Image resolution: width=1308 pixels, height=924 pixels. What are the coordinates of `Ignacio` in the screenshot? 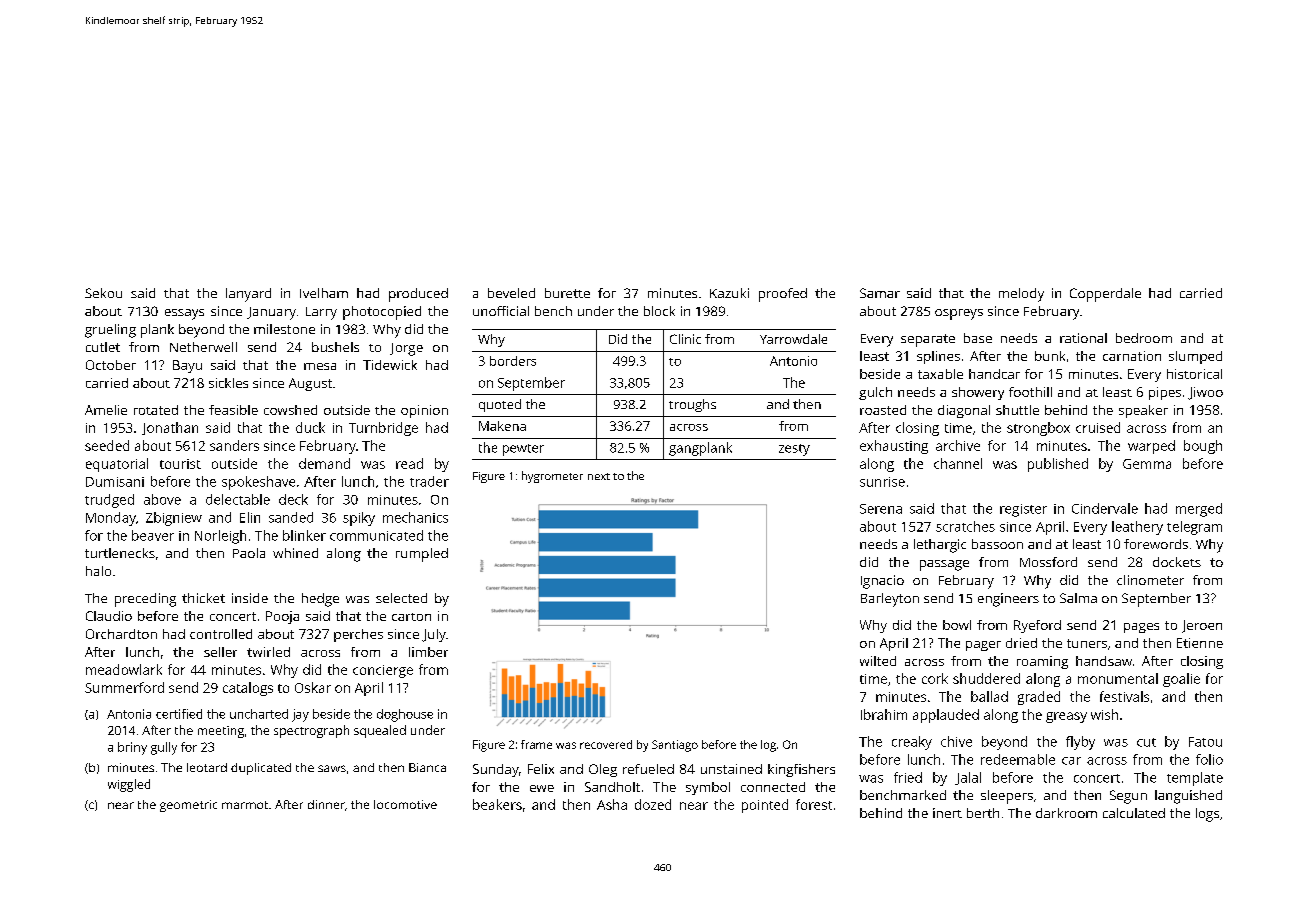 It's located at (882, 582).
